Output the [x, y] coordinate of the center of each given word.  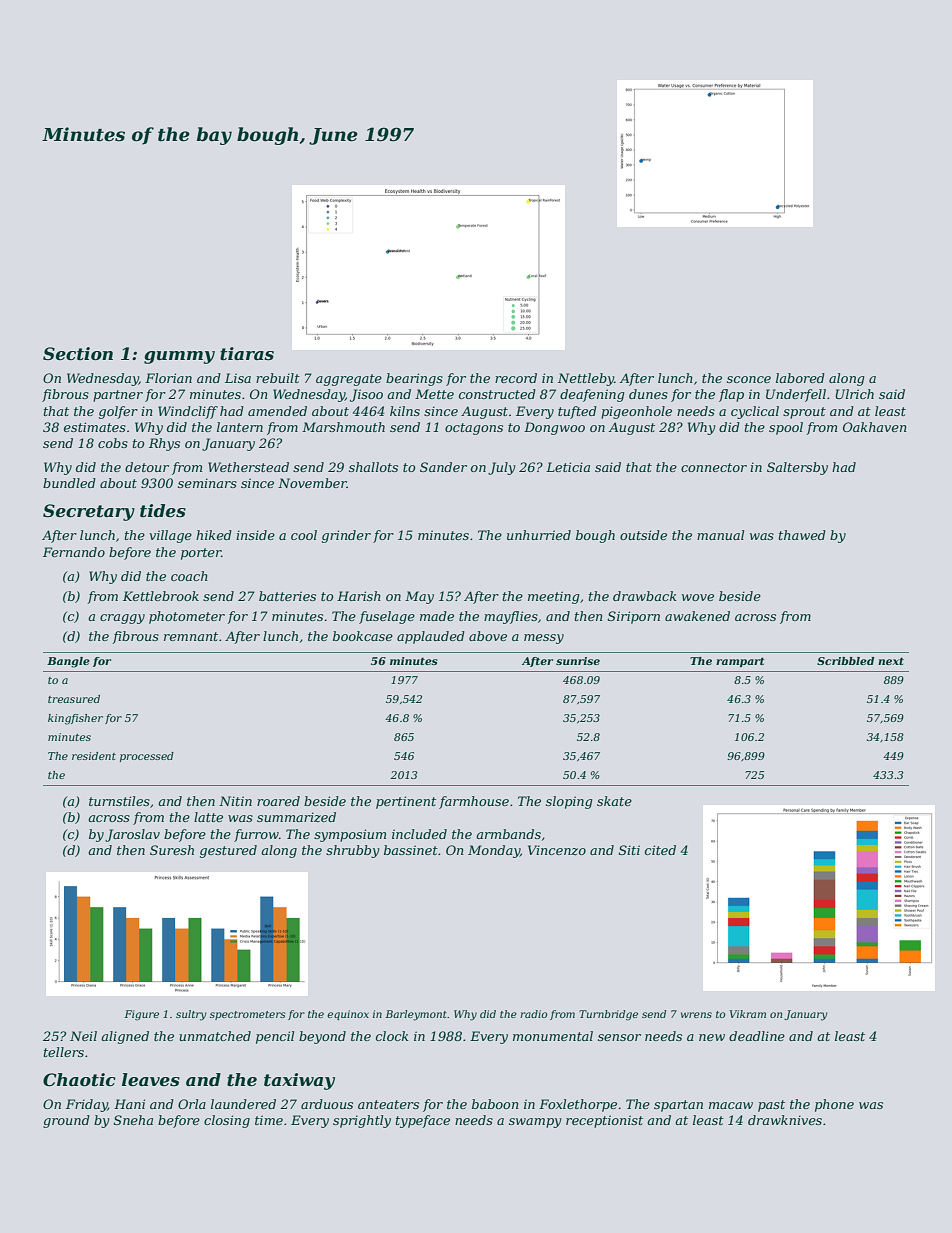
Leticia [568, 467]
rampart [740, 662]
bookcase [363, 636]
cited [660, 850]
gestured [228, 851]
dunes [648, 394]
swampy [535, 1123]
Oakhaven [875, 427]
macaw [731, 1105]
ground [66, 1121]
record [516, 378]
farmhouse [474, 802]
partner [118, 396]
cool [304, 535]
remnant [191, 636]
